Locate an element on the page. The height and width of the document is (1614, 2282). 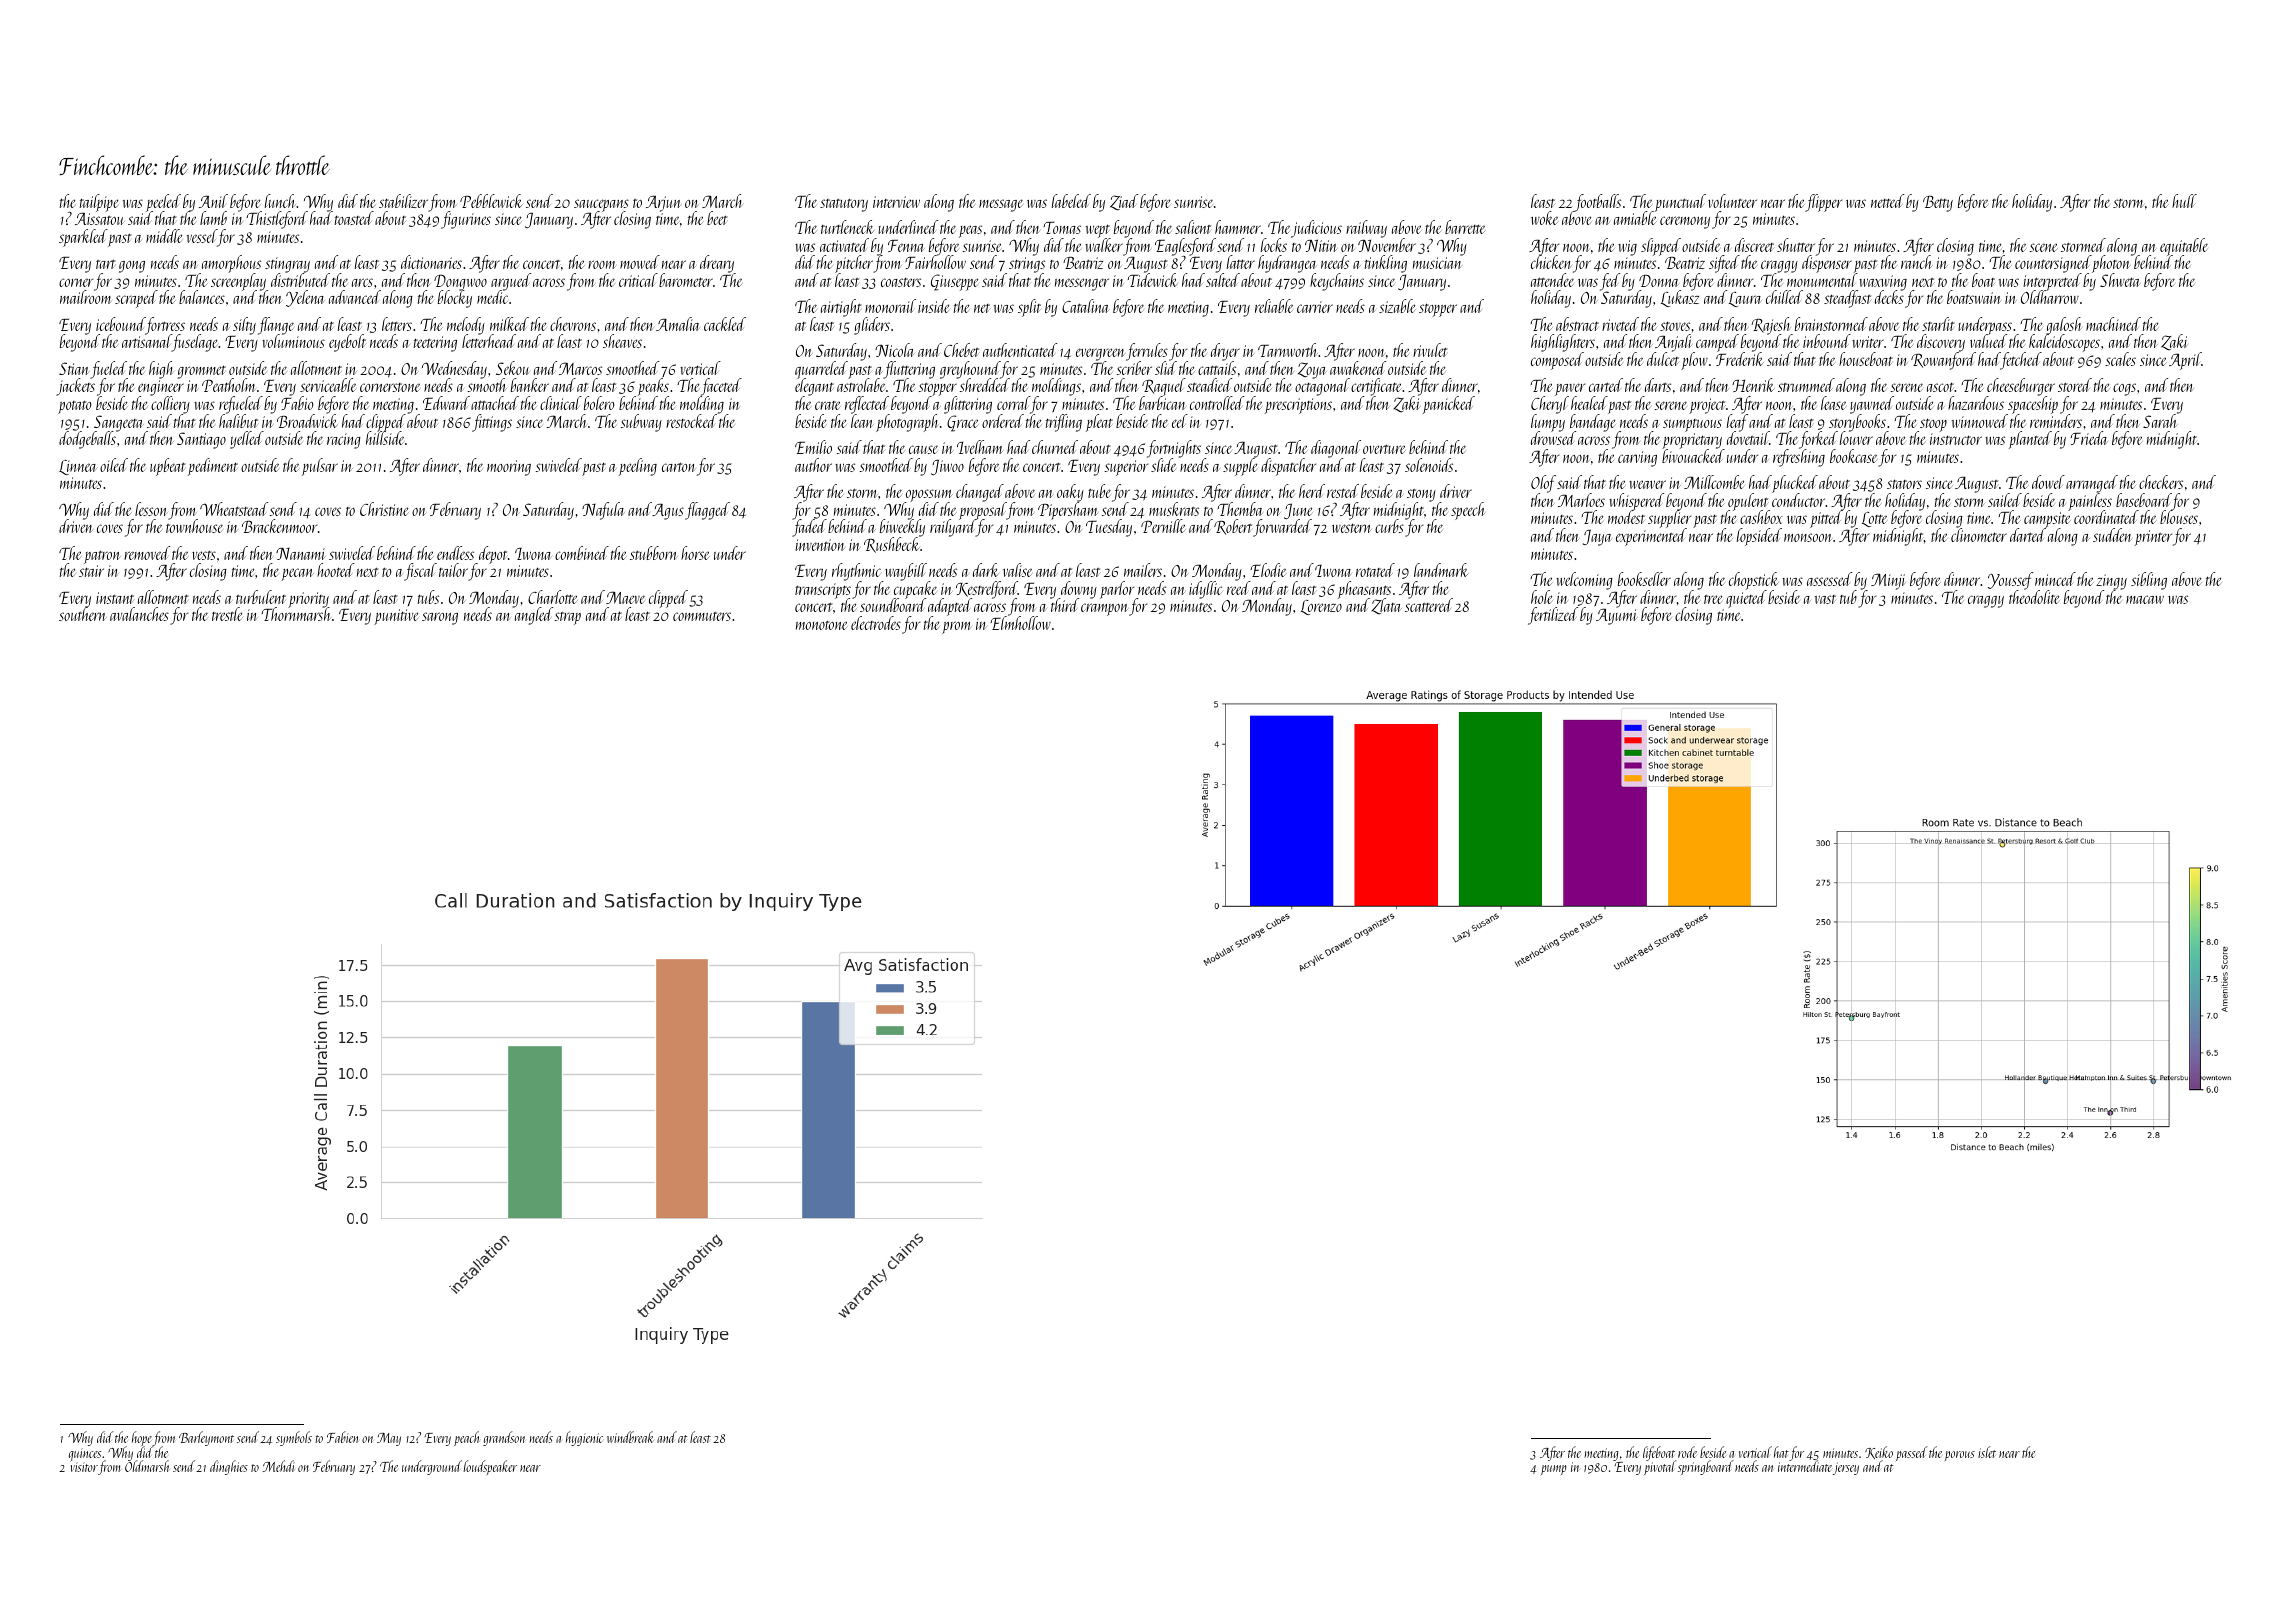
flipper is located at coordinates (1823, 203).
